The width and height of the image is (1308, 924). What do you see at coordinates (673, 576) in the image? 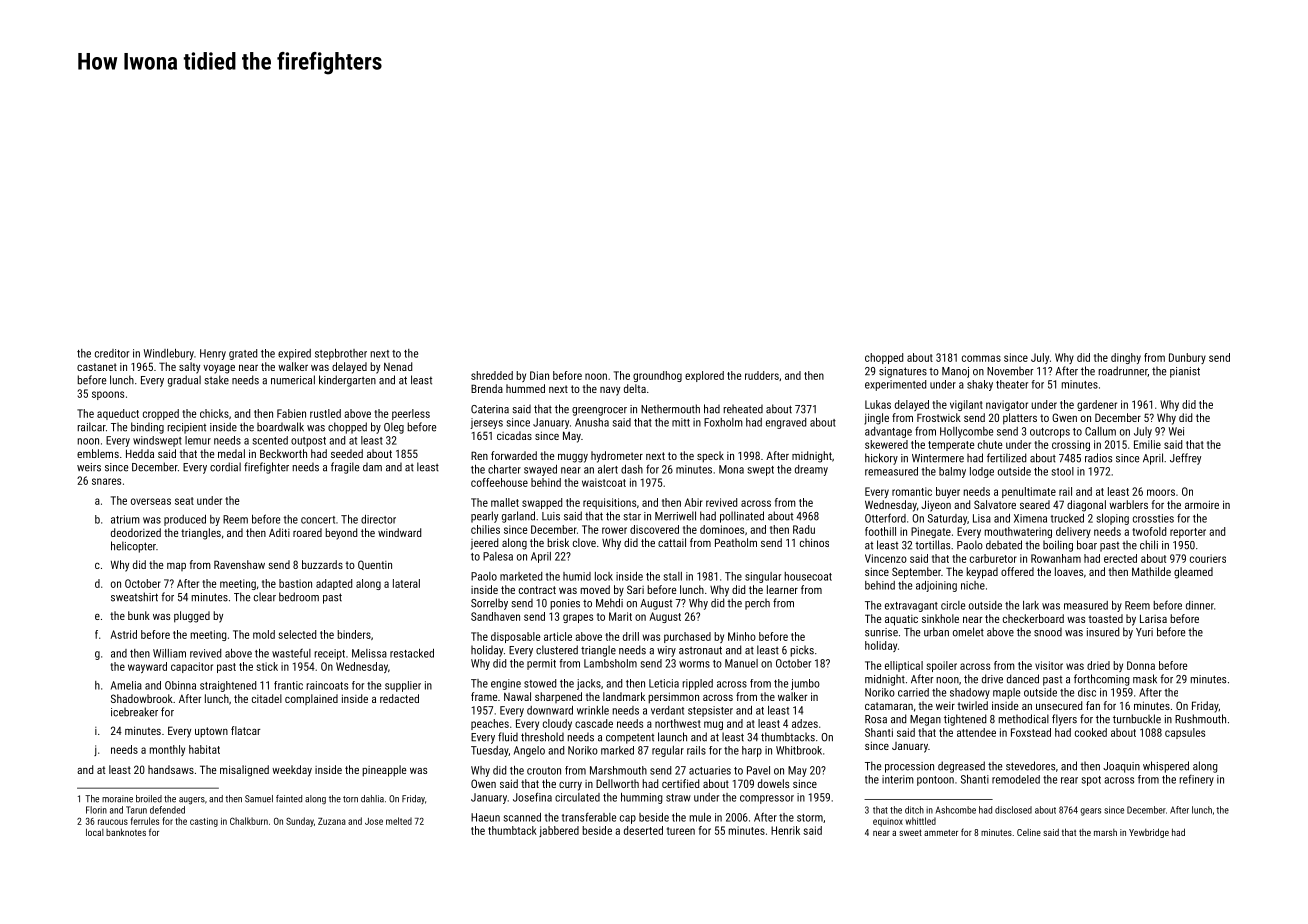
I see `stall` at bounding box center [673, 576].
